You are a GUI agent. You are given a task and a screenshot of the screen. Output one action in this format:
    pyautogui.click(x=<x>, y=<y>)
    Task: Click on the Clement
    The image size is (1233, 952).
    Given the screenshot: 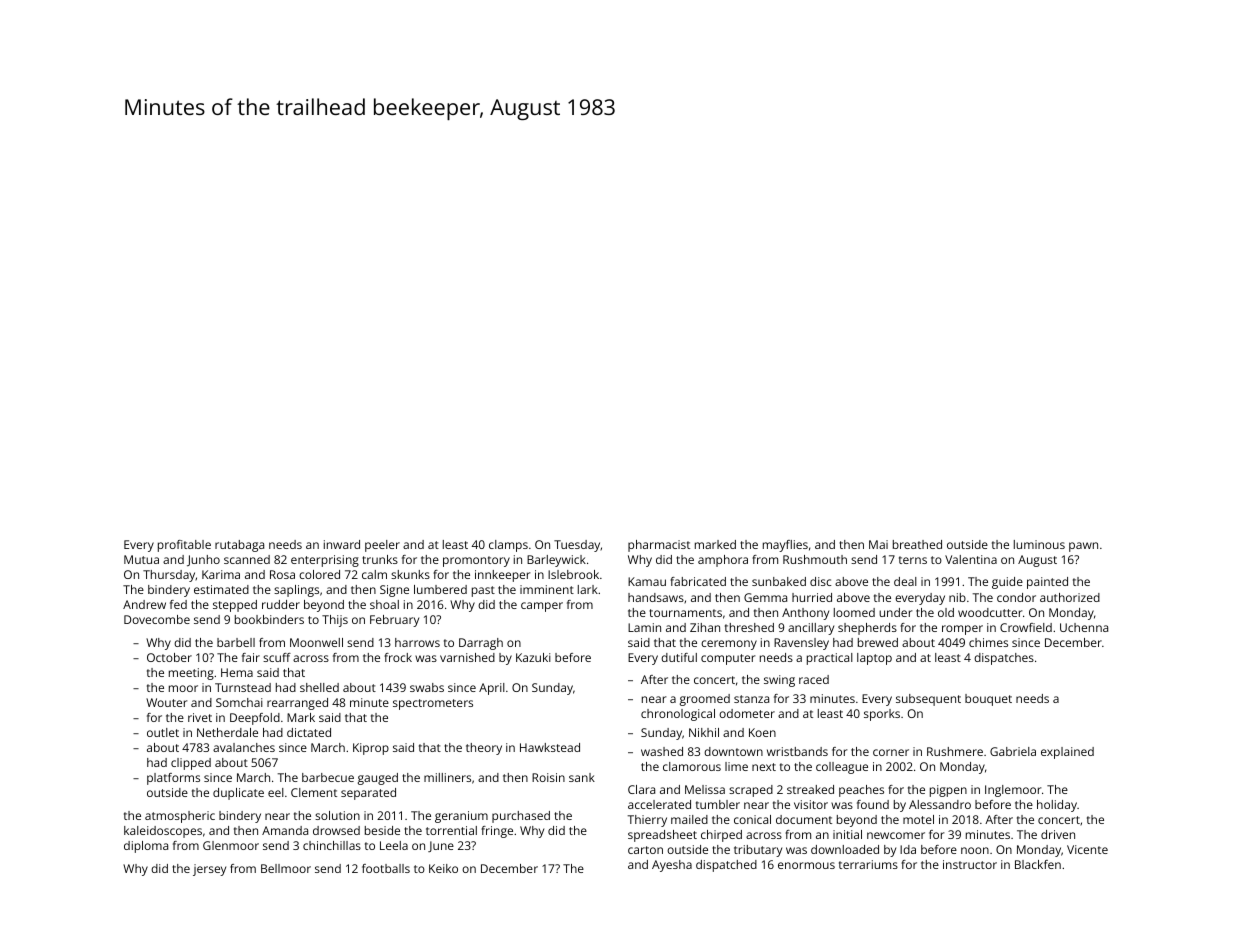 What is the action you would take?
    pyautogui.click(x=314, y=792)
